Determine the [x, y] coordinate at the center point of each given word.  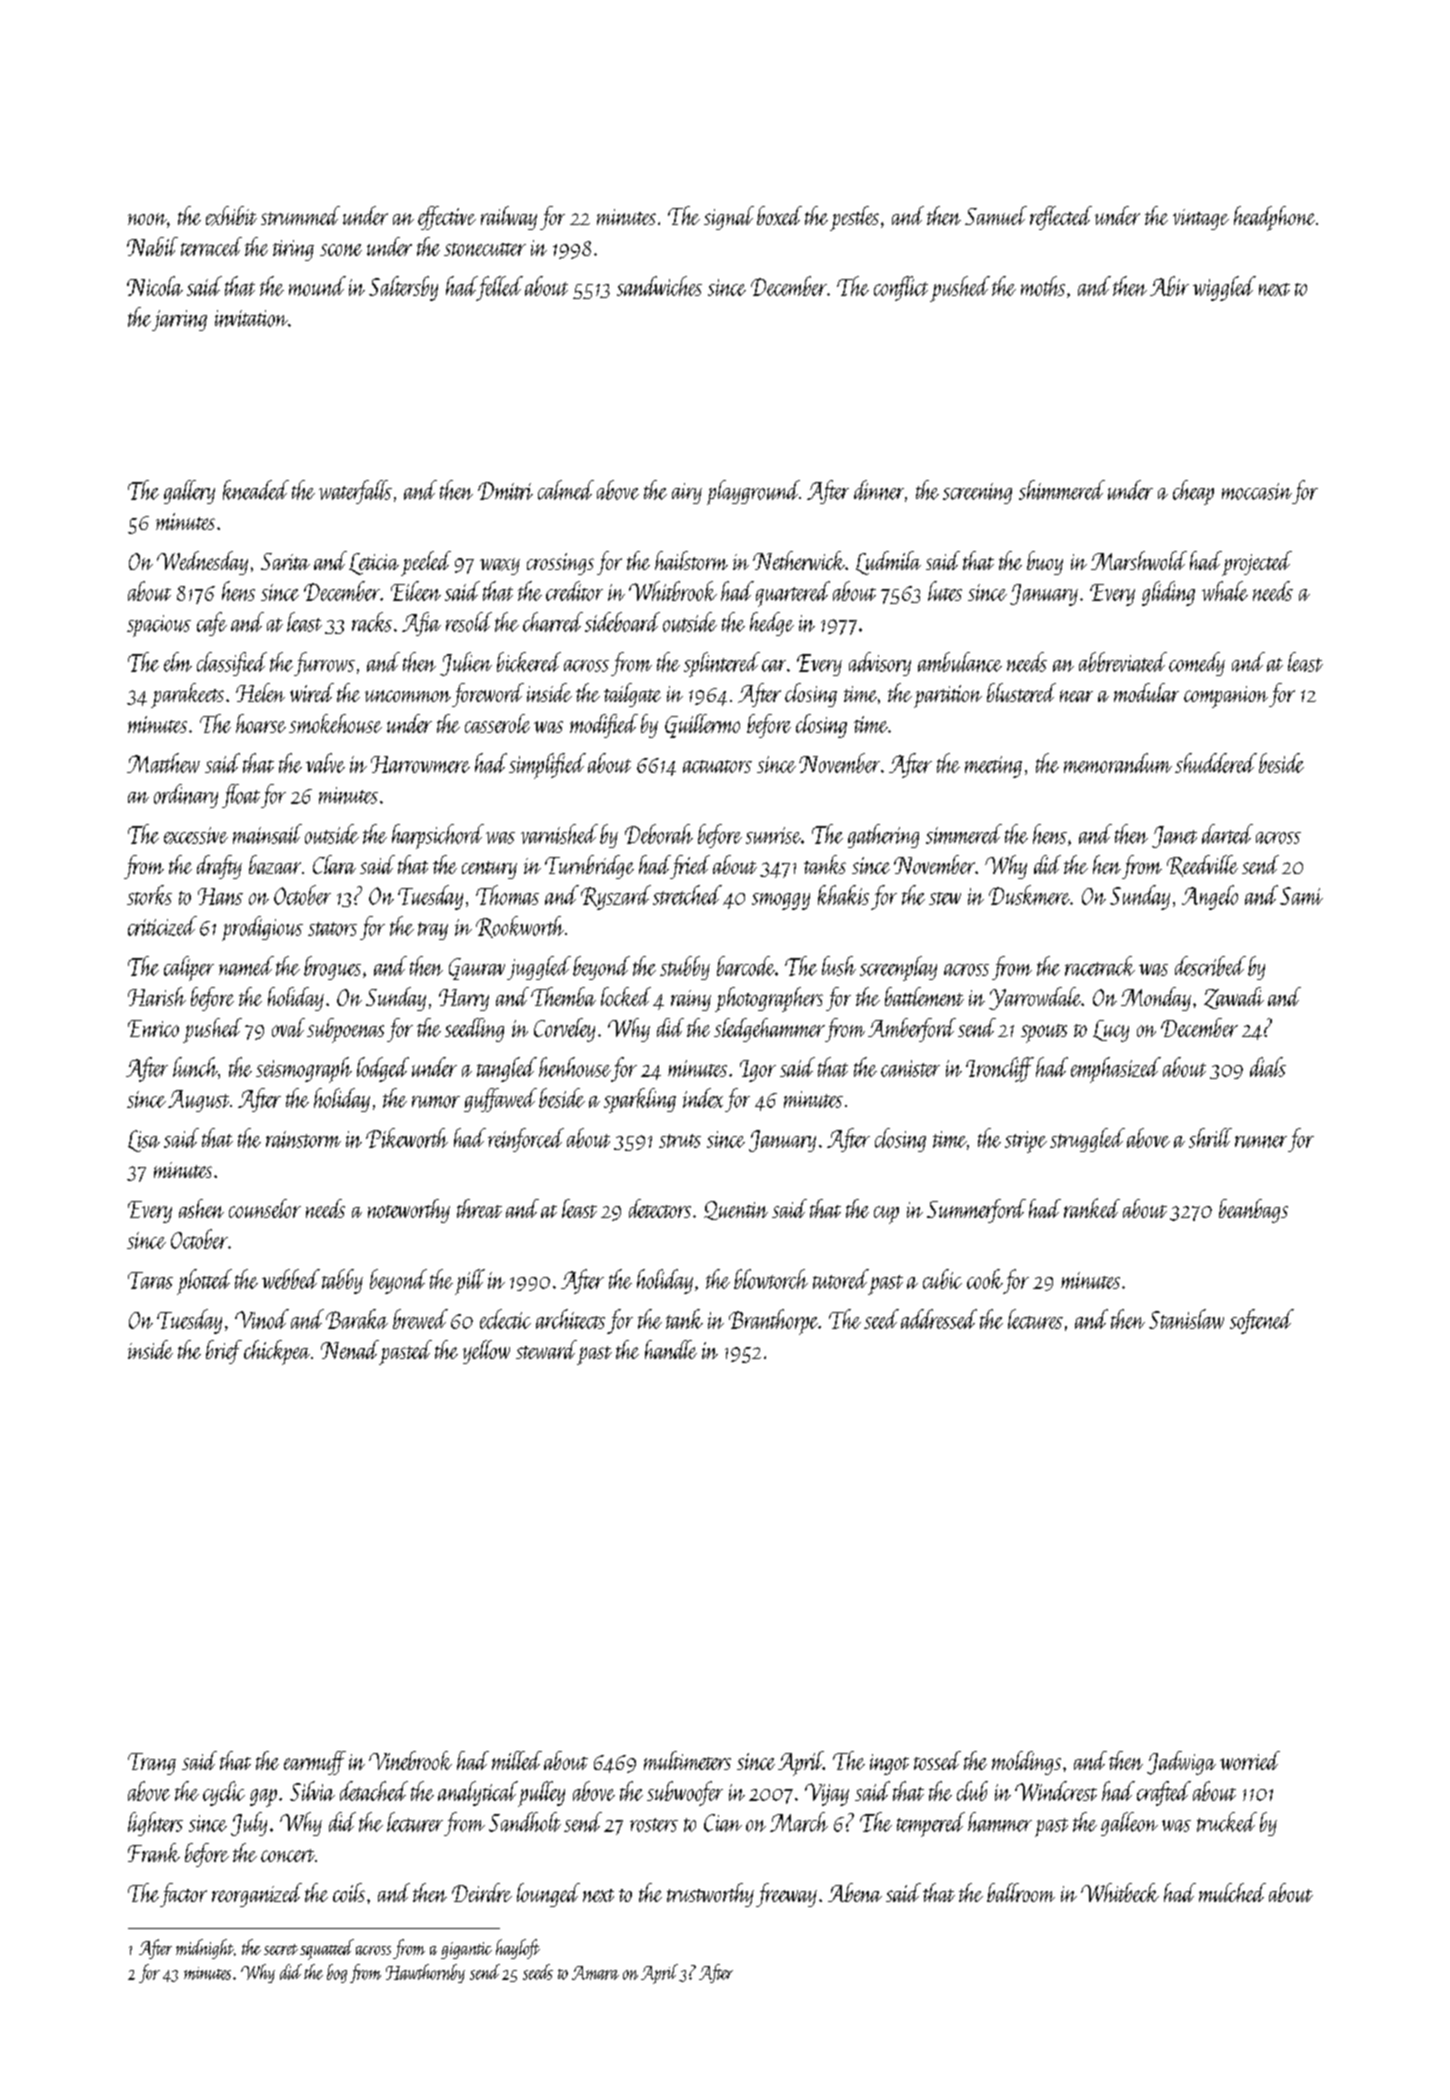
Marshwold [1139, 560]
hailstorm [691, 560]
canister [910, 1068]
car [774, 666]
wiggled [1224, 288]
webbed [291, 1279]
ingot [889, 1764]
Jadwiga [1181, 1763]
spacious [159, 626]
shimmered [1062, 490]
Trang [152, 1764]
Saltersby [403, 288]
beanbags [1253, 1211]
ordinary [186, 796]
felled [500, 288]
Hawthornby [425, 1973]
